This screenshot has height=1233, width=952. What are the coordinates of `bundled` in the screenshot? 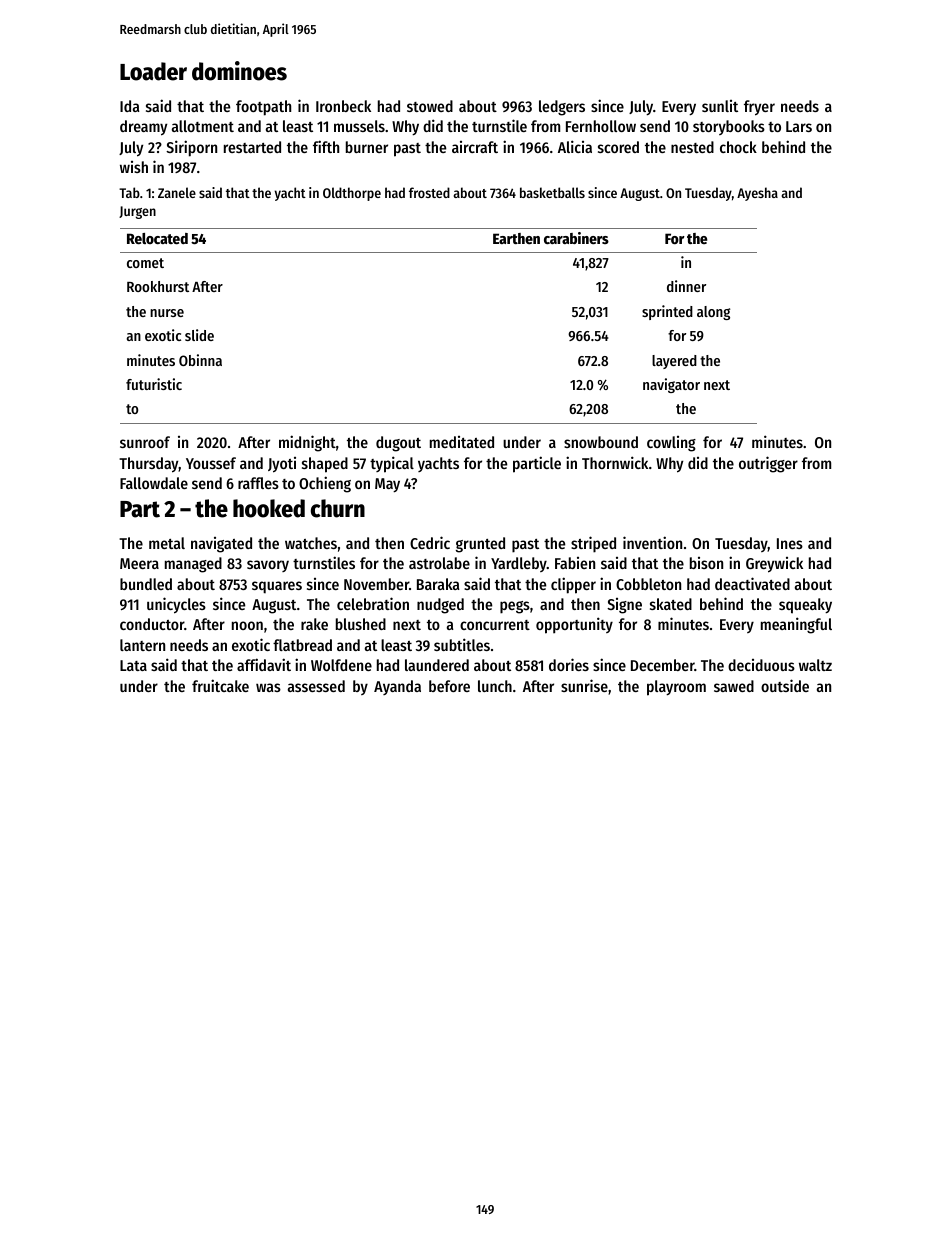 It's located at (146, 584).
